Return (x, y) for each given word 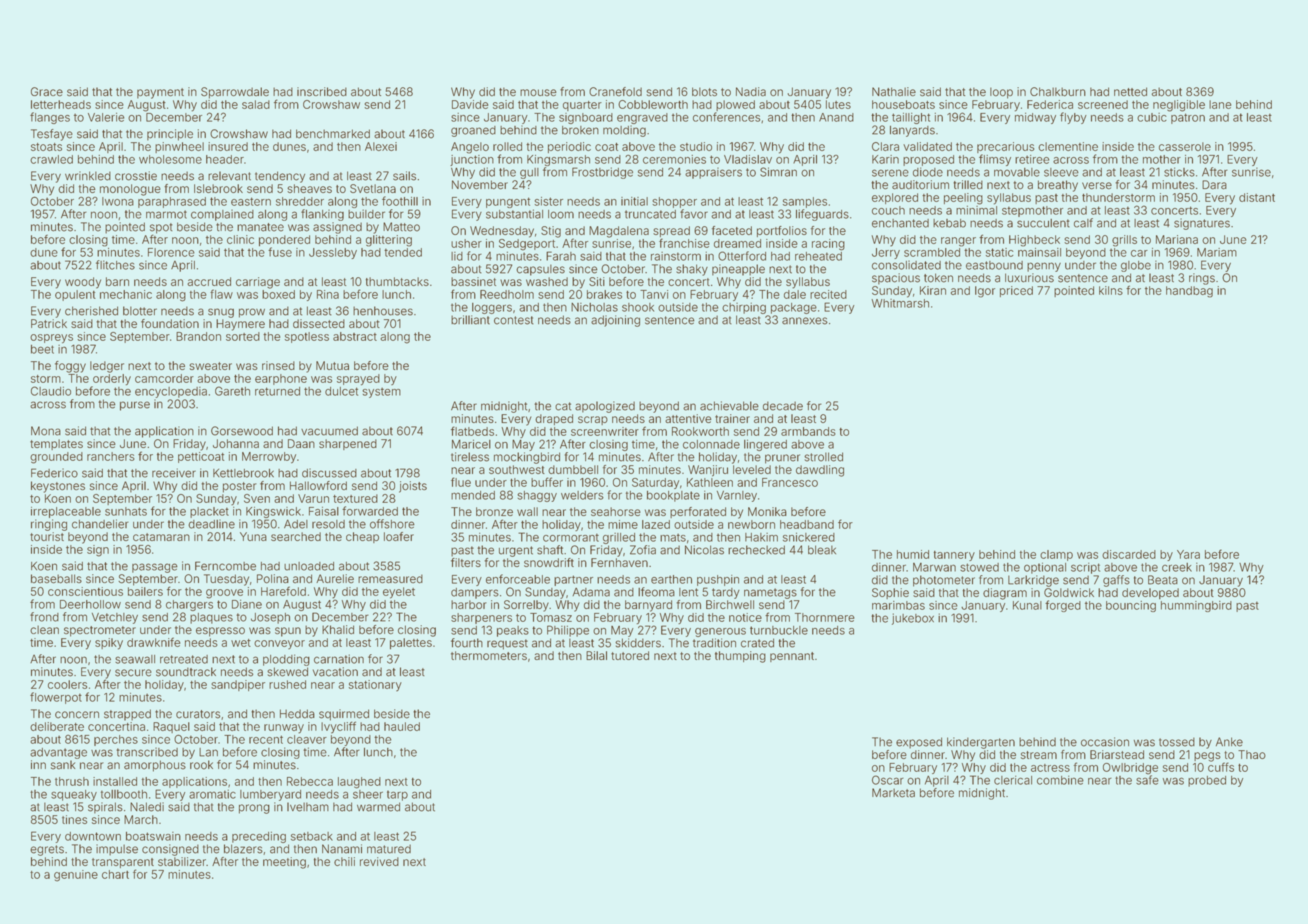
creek (1177, 567)
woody (83, 283)
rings (1202, 279)
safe (1147, 780)
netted (1130, 92)
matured (389, 849)
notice (745, 617)
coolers (67, 684)
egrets (47, 850)
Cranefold (615, 92)
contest (513, 320)
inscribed (322, 92)
